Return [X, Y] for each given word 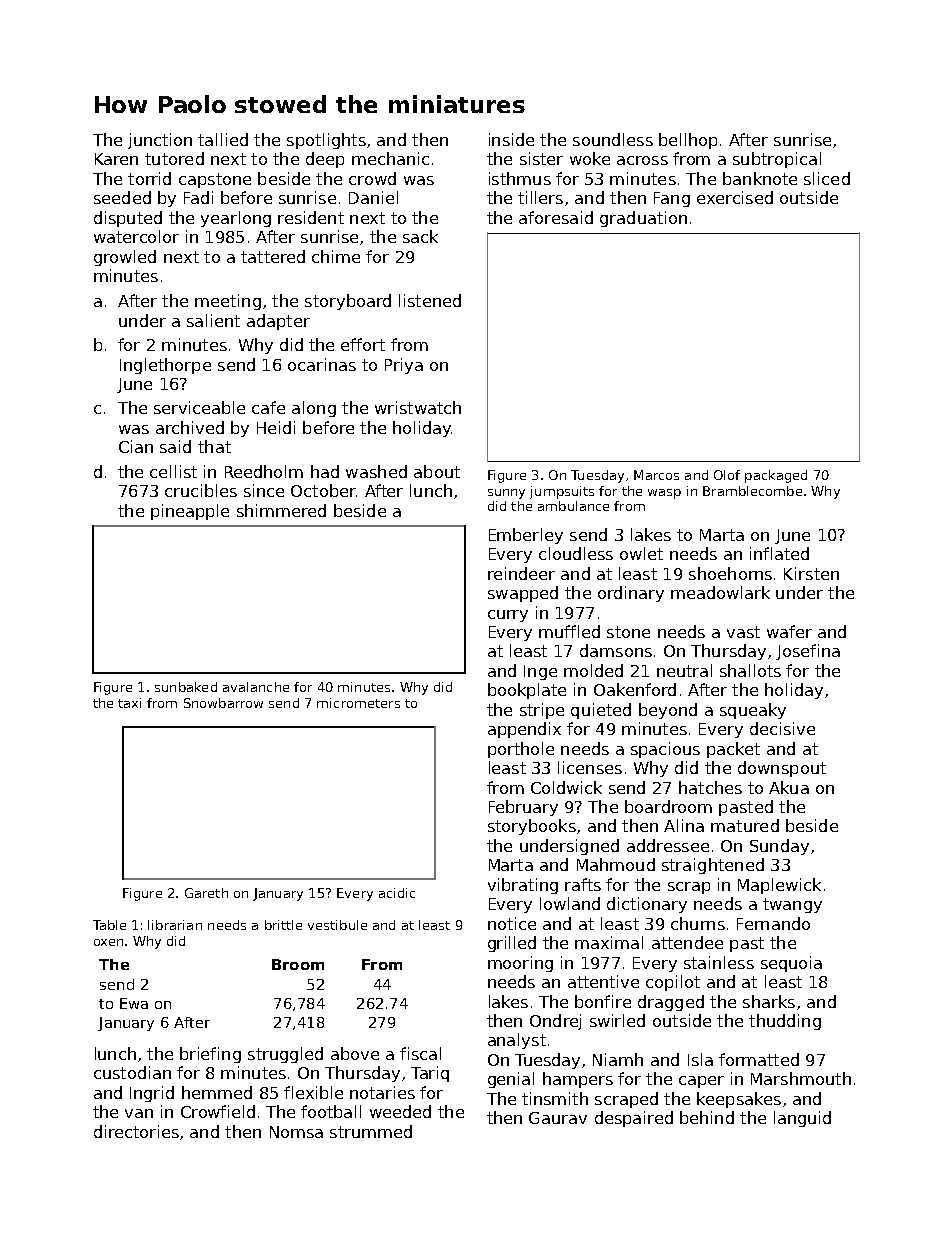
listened [430, 300]
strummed [371, 1131]
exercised [735, 197]
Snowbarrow [223, 703]
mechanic [390, 158]
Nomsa [296, 1132]
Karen [116, 159]
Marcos [656, 475]
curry [508, 616]
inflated [779, 553]
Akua [789, 787]
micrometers [358, 703]
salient [213, 320]
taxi [129, 703]
